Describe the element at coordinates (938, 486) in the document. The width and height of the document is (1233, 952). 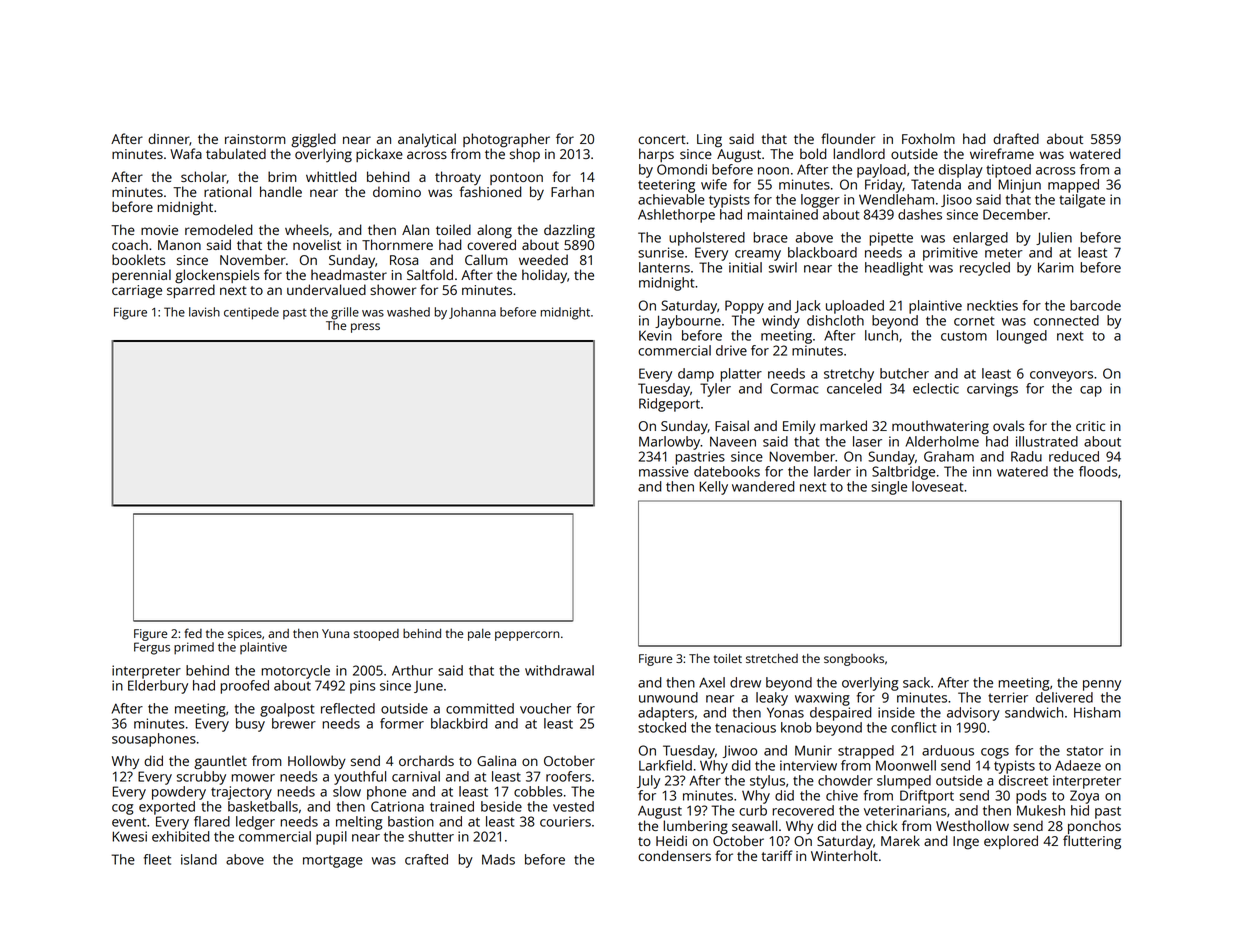
I see `loveseat` at that location.
